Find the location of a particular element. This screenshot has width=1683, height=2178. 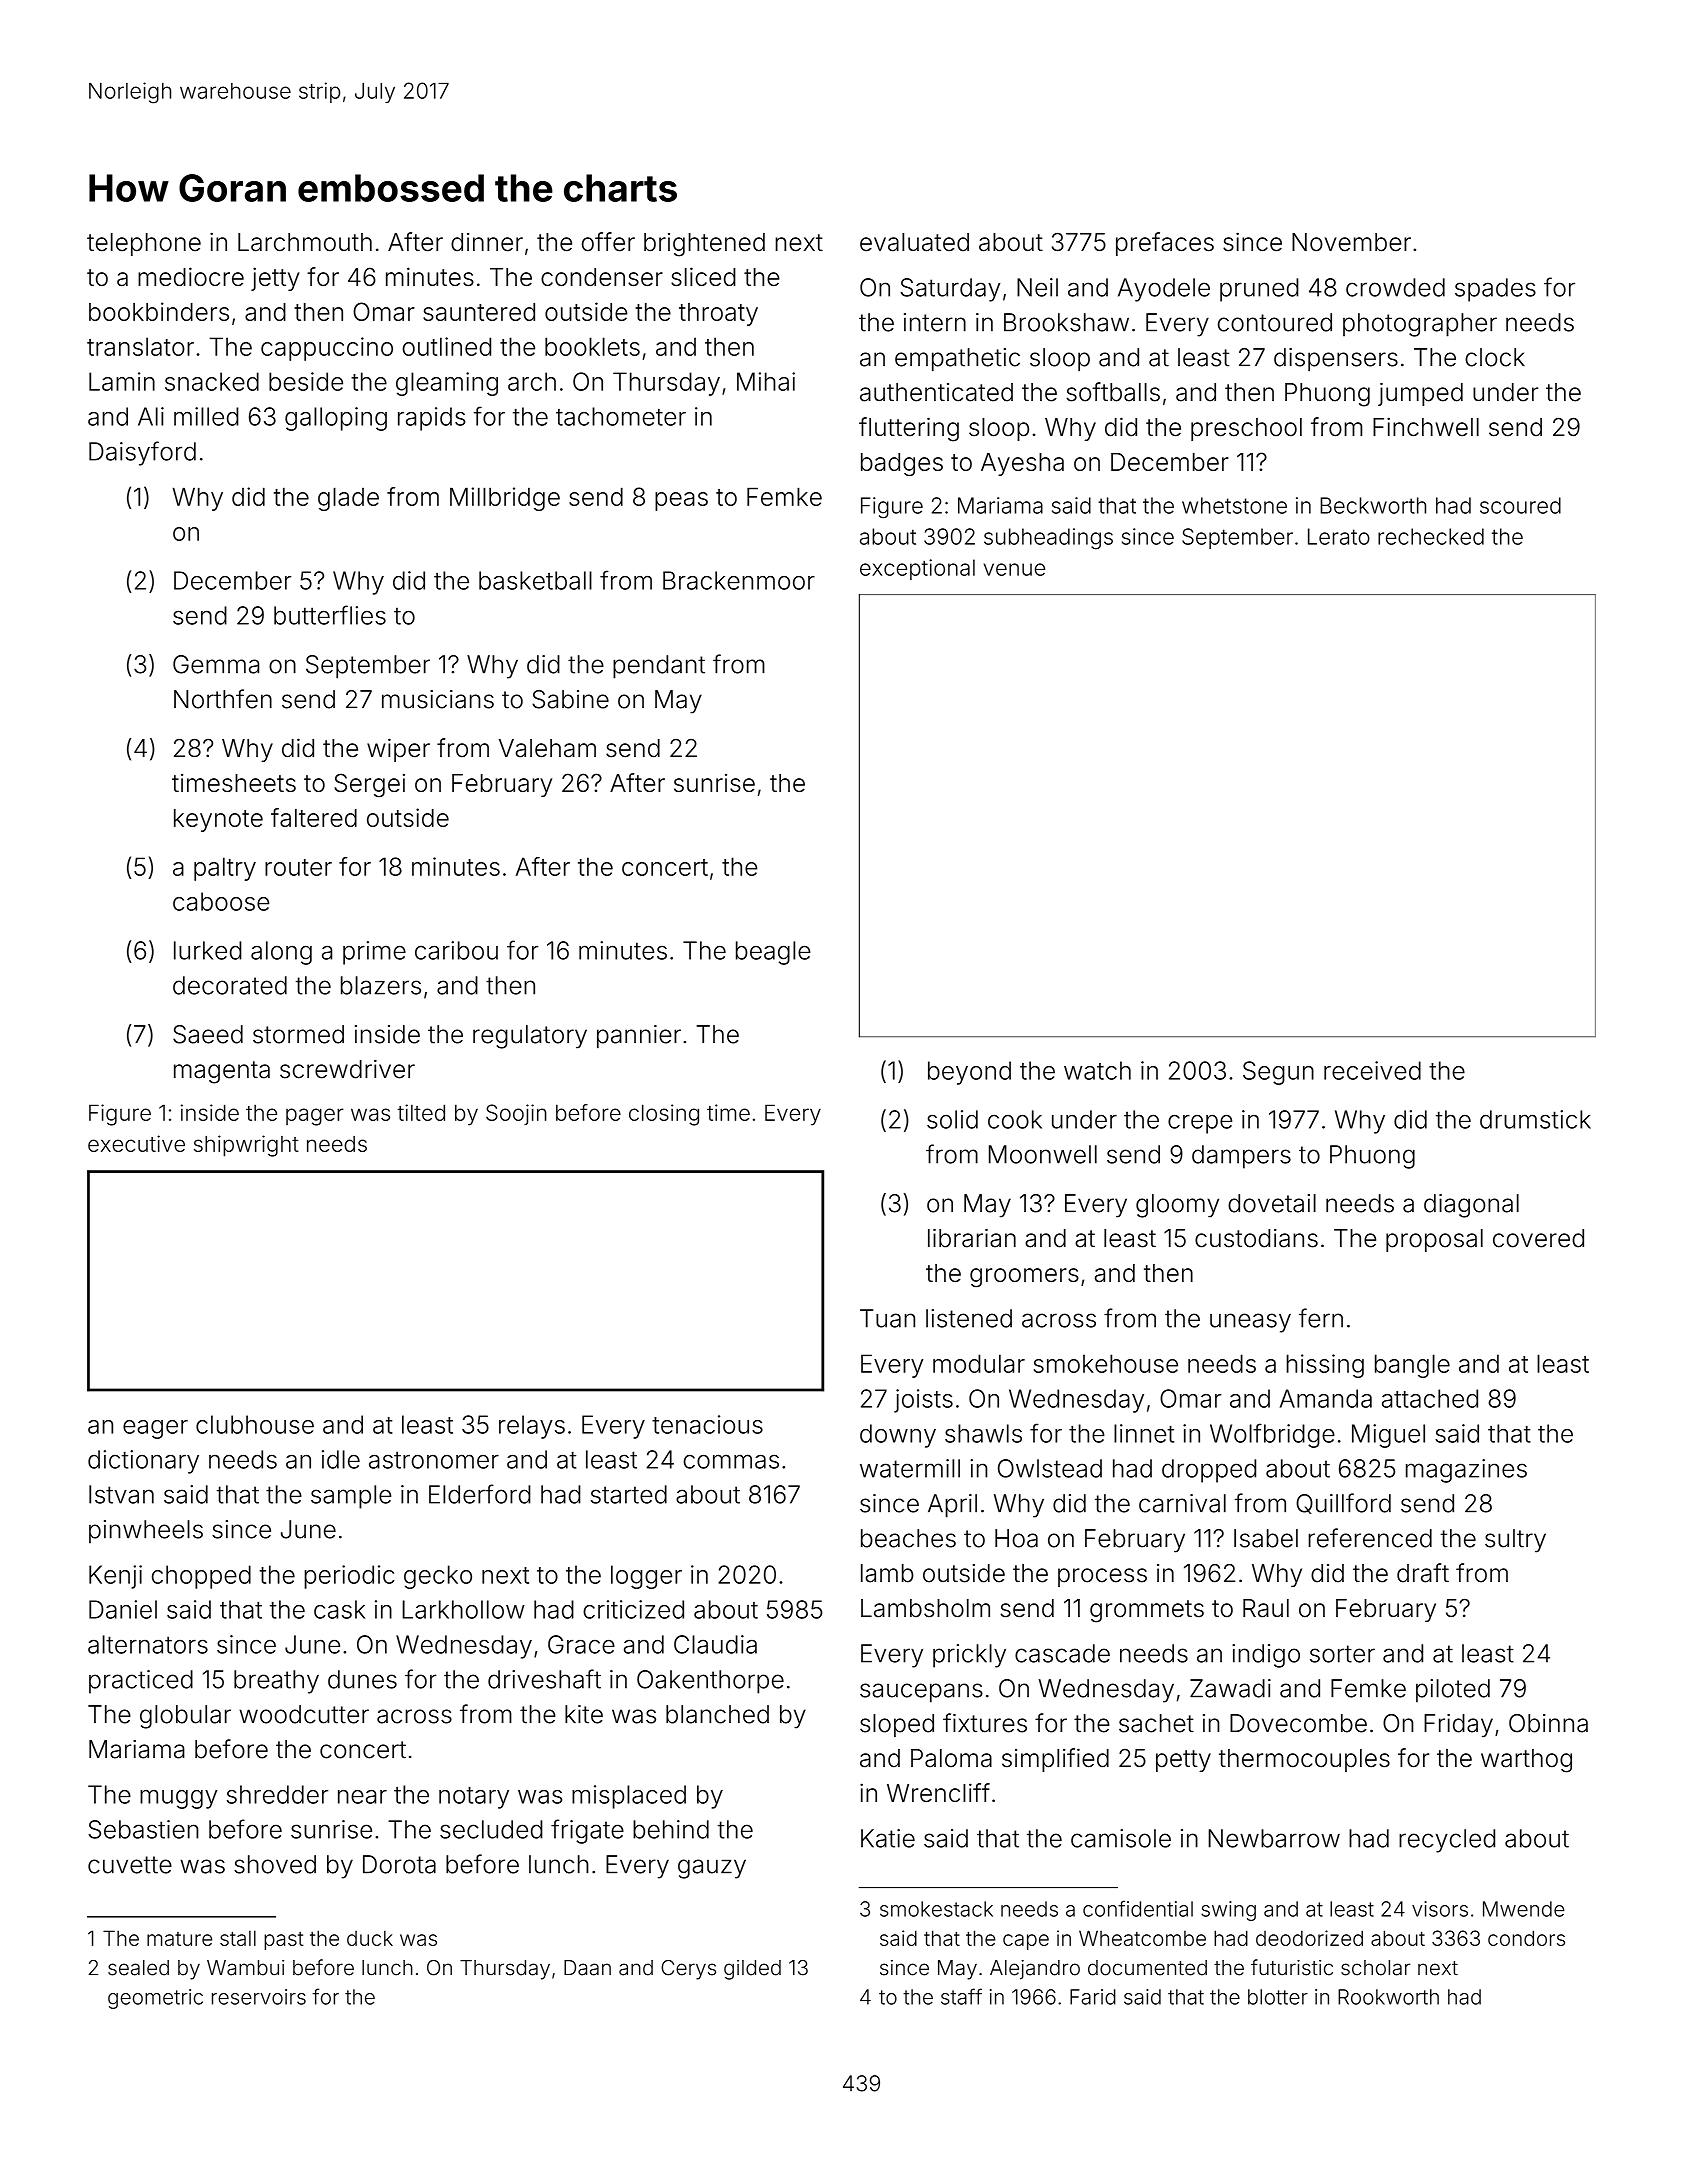

venue is located at coordinates (1014, 569).
